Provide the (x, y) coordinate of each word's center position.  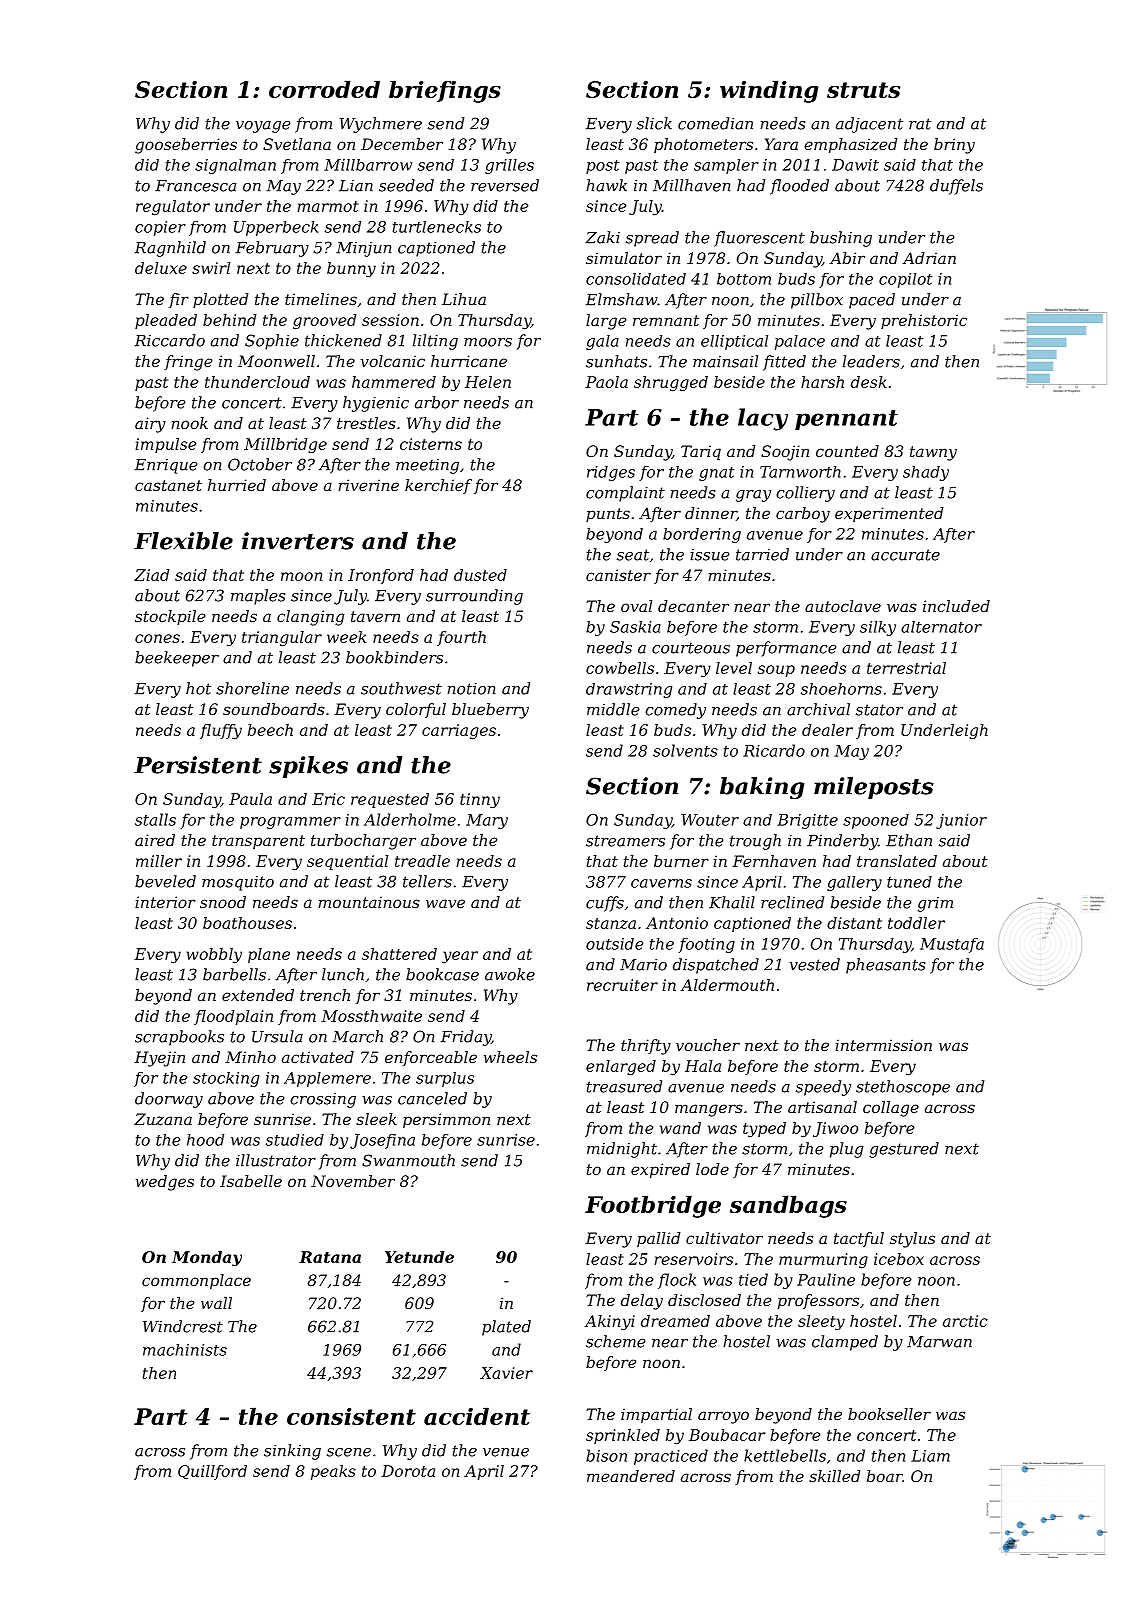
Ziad (152, 575)
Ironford (381, 576)
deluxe (161, 268)
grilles (509, 166)
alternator (941, 627)
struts (863, 90)
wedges (165, 1183)
